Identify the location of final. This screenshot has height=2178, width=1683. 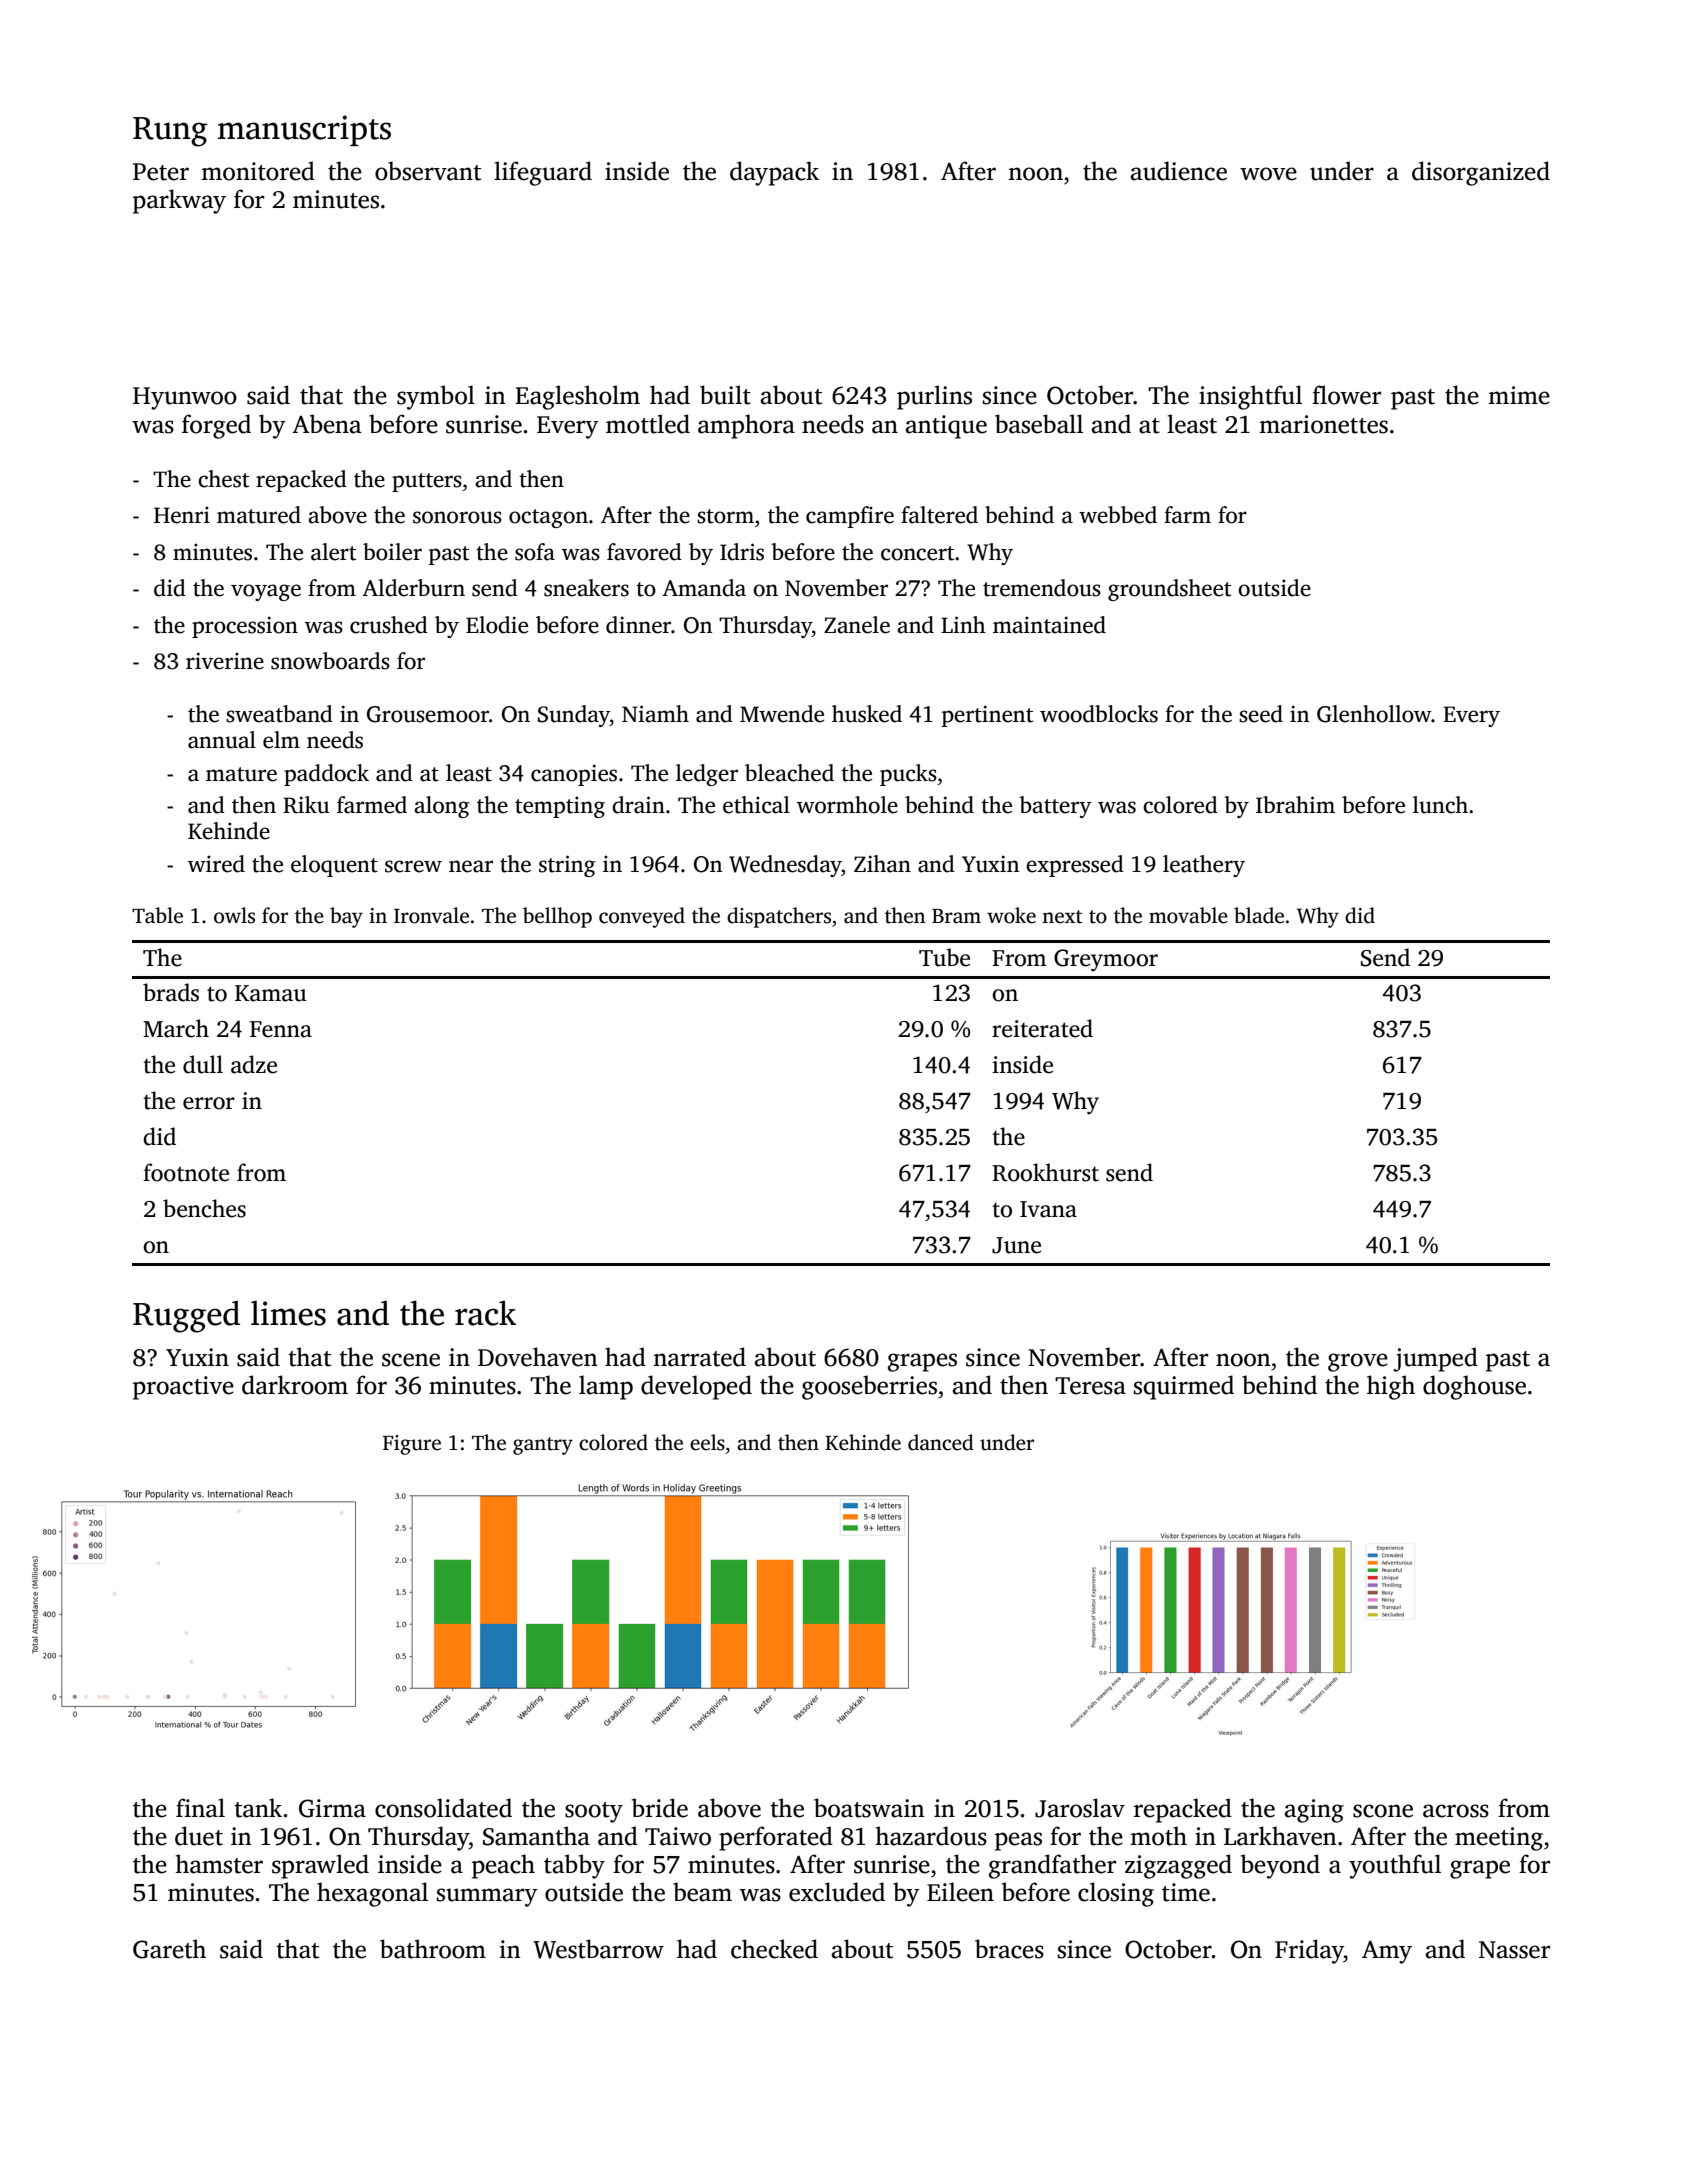
(200, 1808).
